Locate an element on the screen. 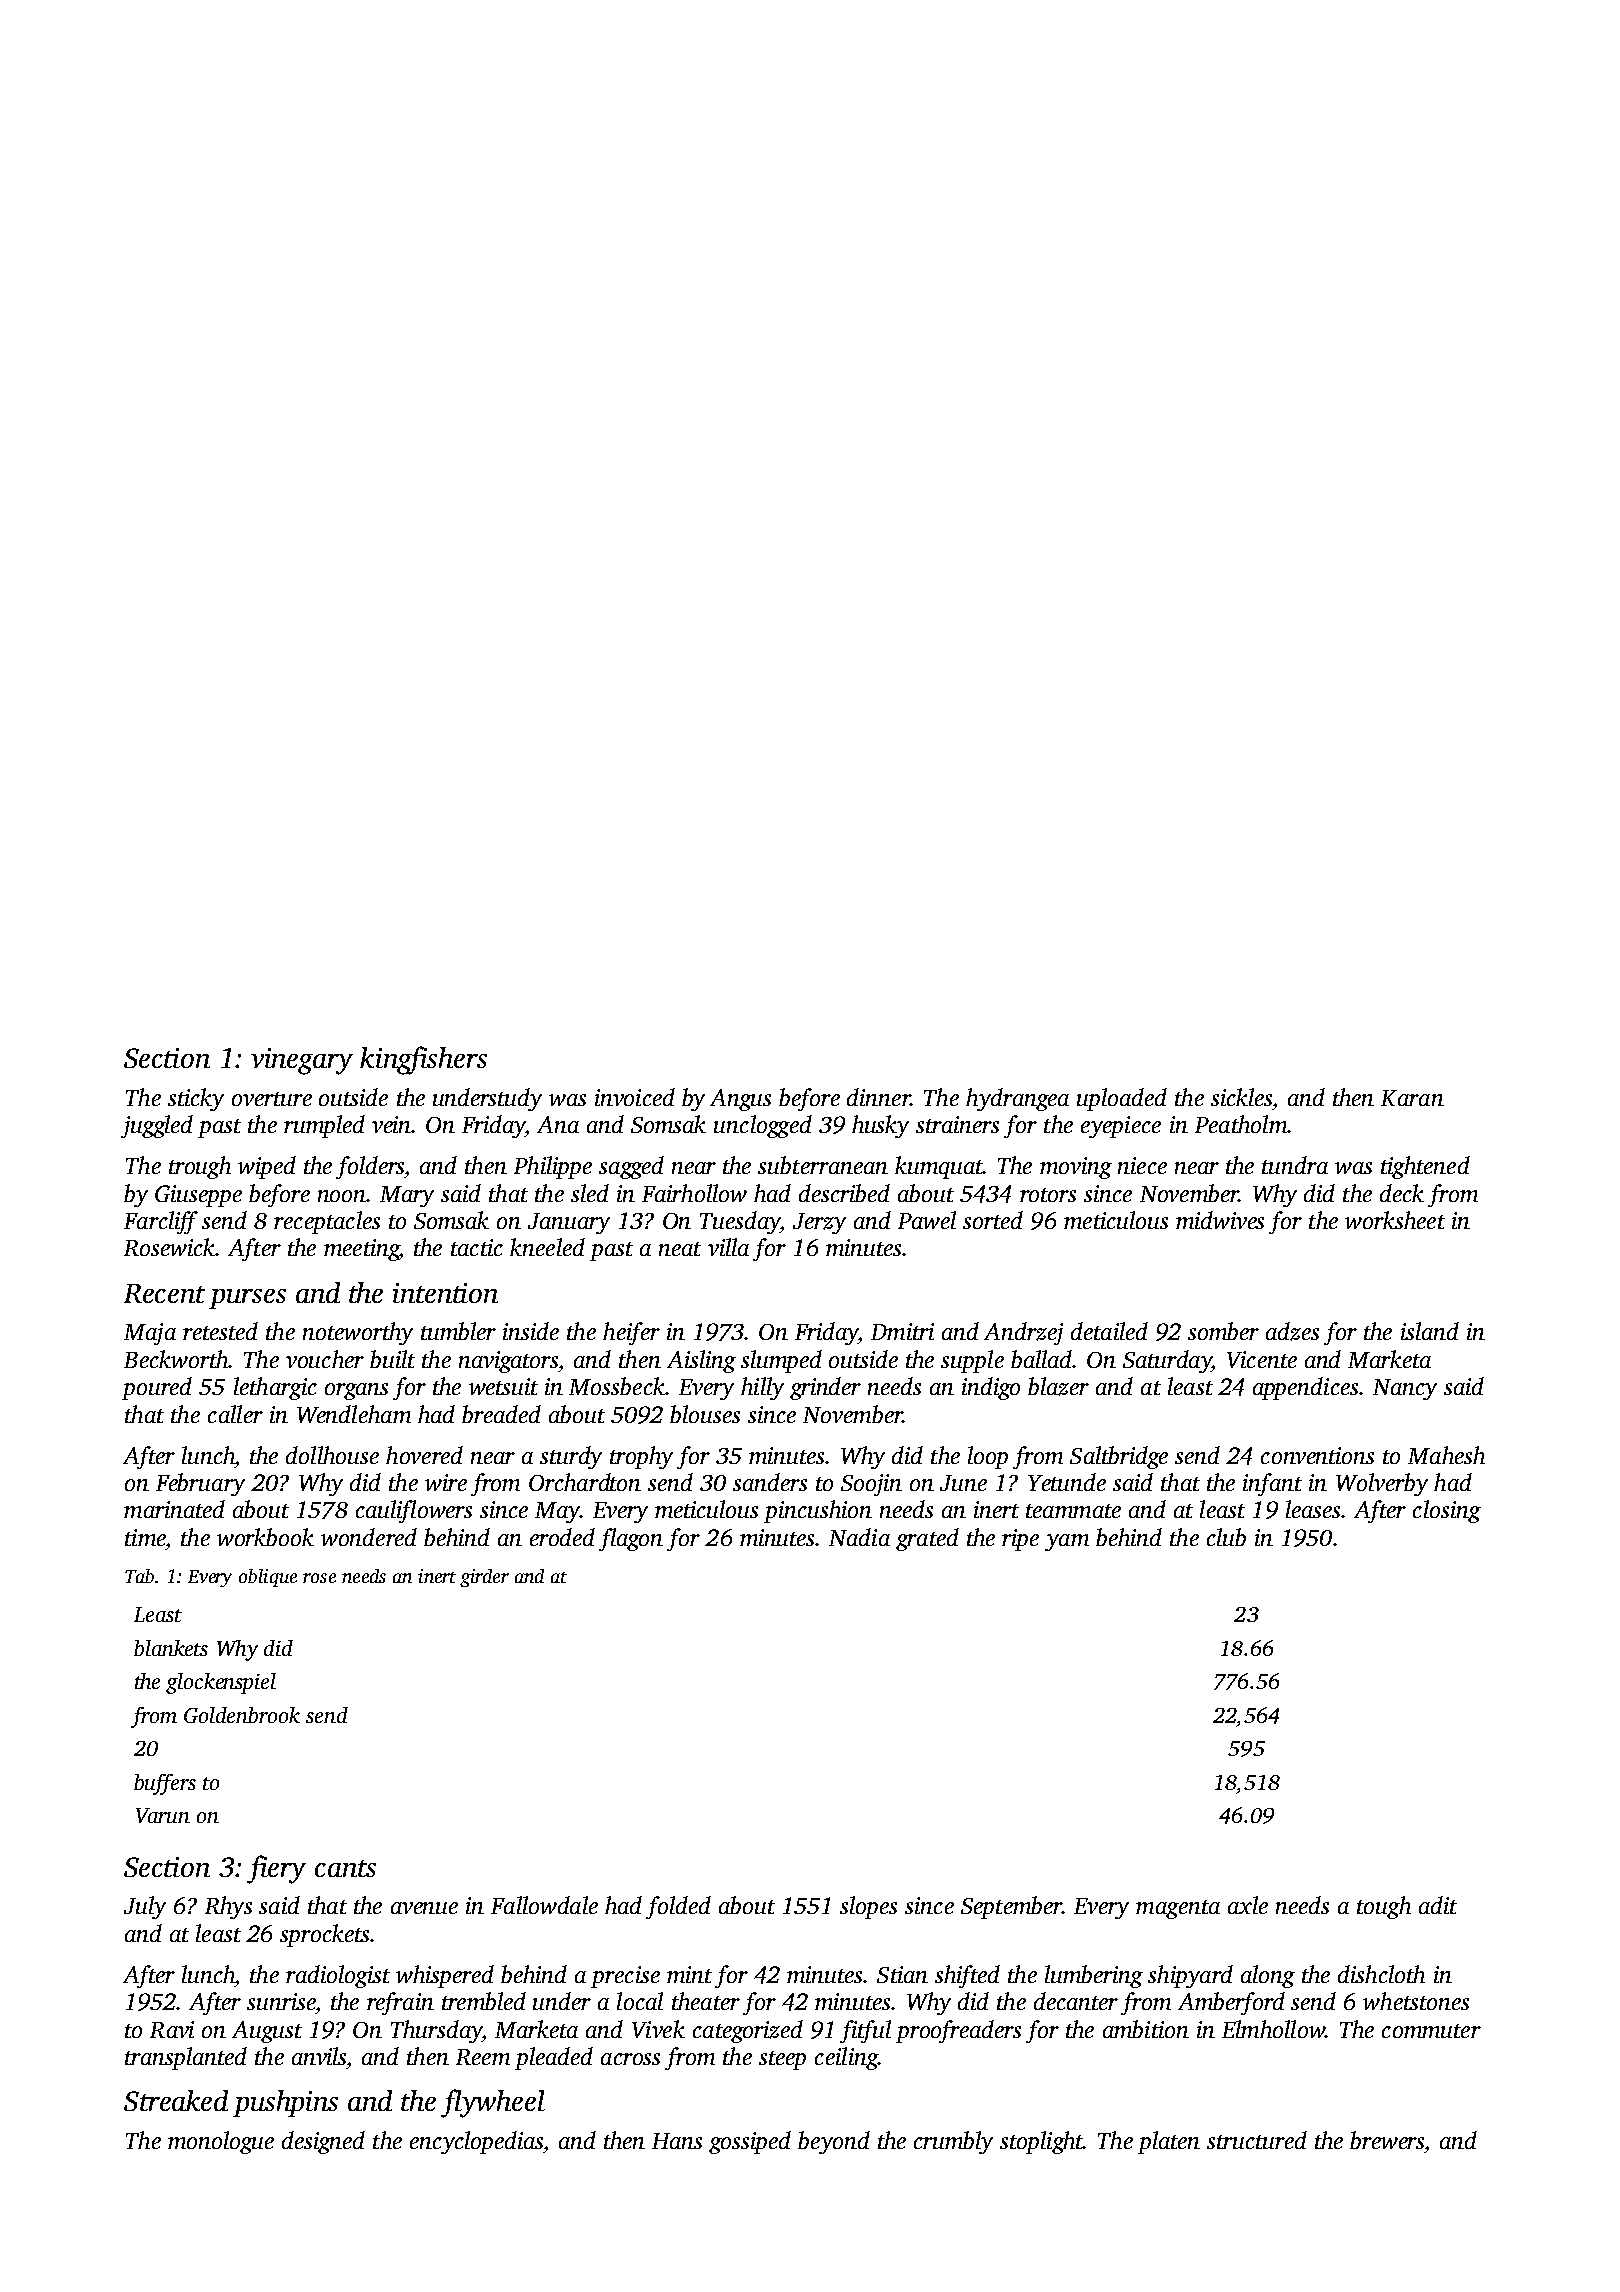  Philippe is located at coordinates (553, 1167).
